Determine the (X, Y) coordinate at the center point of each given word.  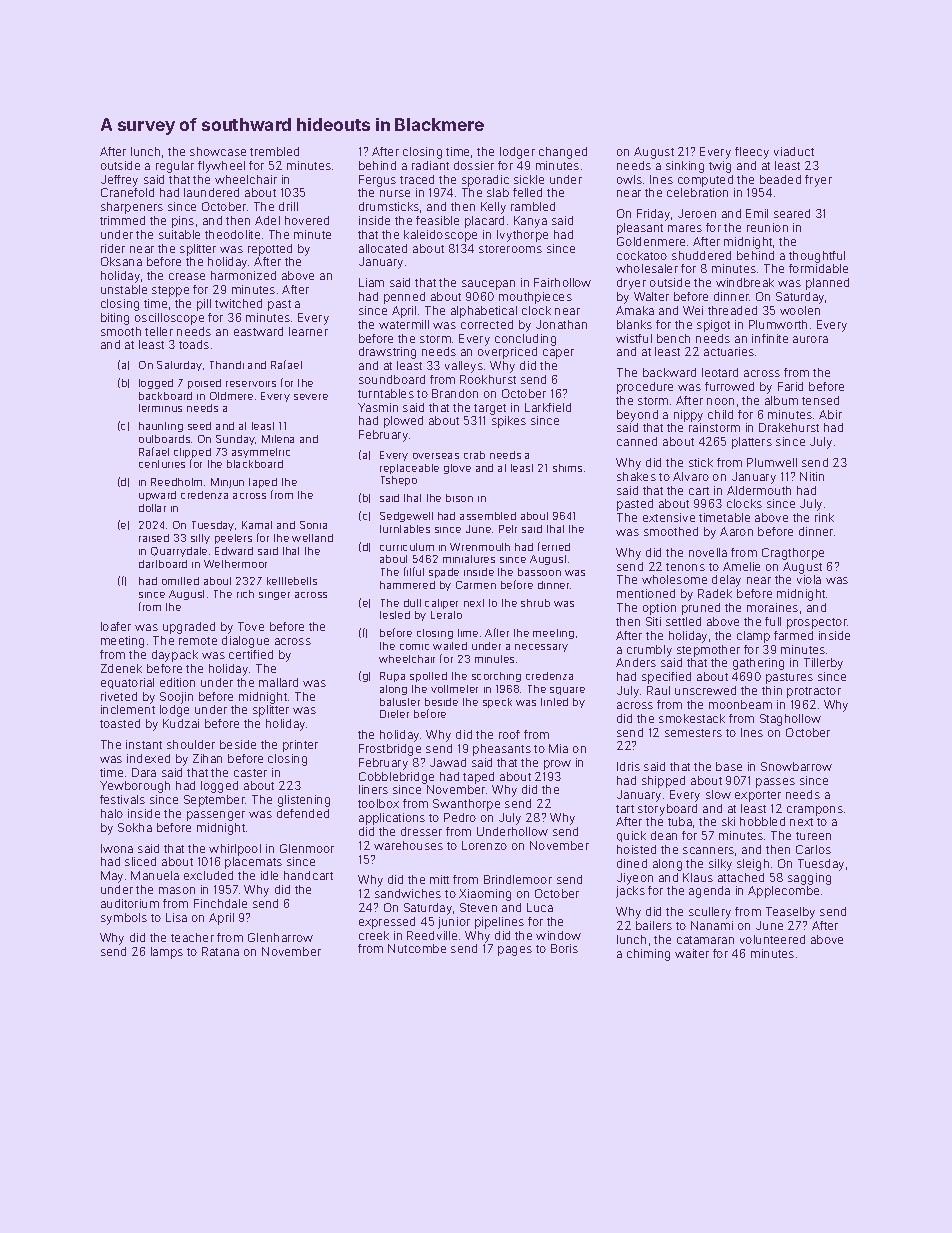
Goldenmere (651, 241)
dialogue (245, 642)
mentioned (646, 593)
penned (404, 298)
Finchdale (220, 903)
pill (204, 305)
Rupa (392, 677)
